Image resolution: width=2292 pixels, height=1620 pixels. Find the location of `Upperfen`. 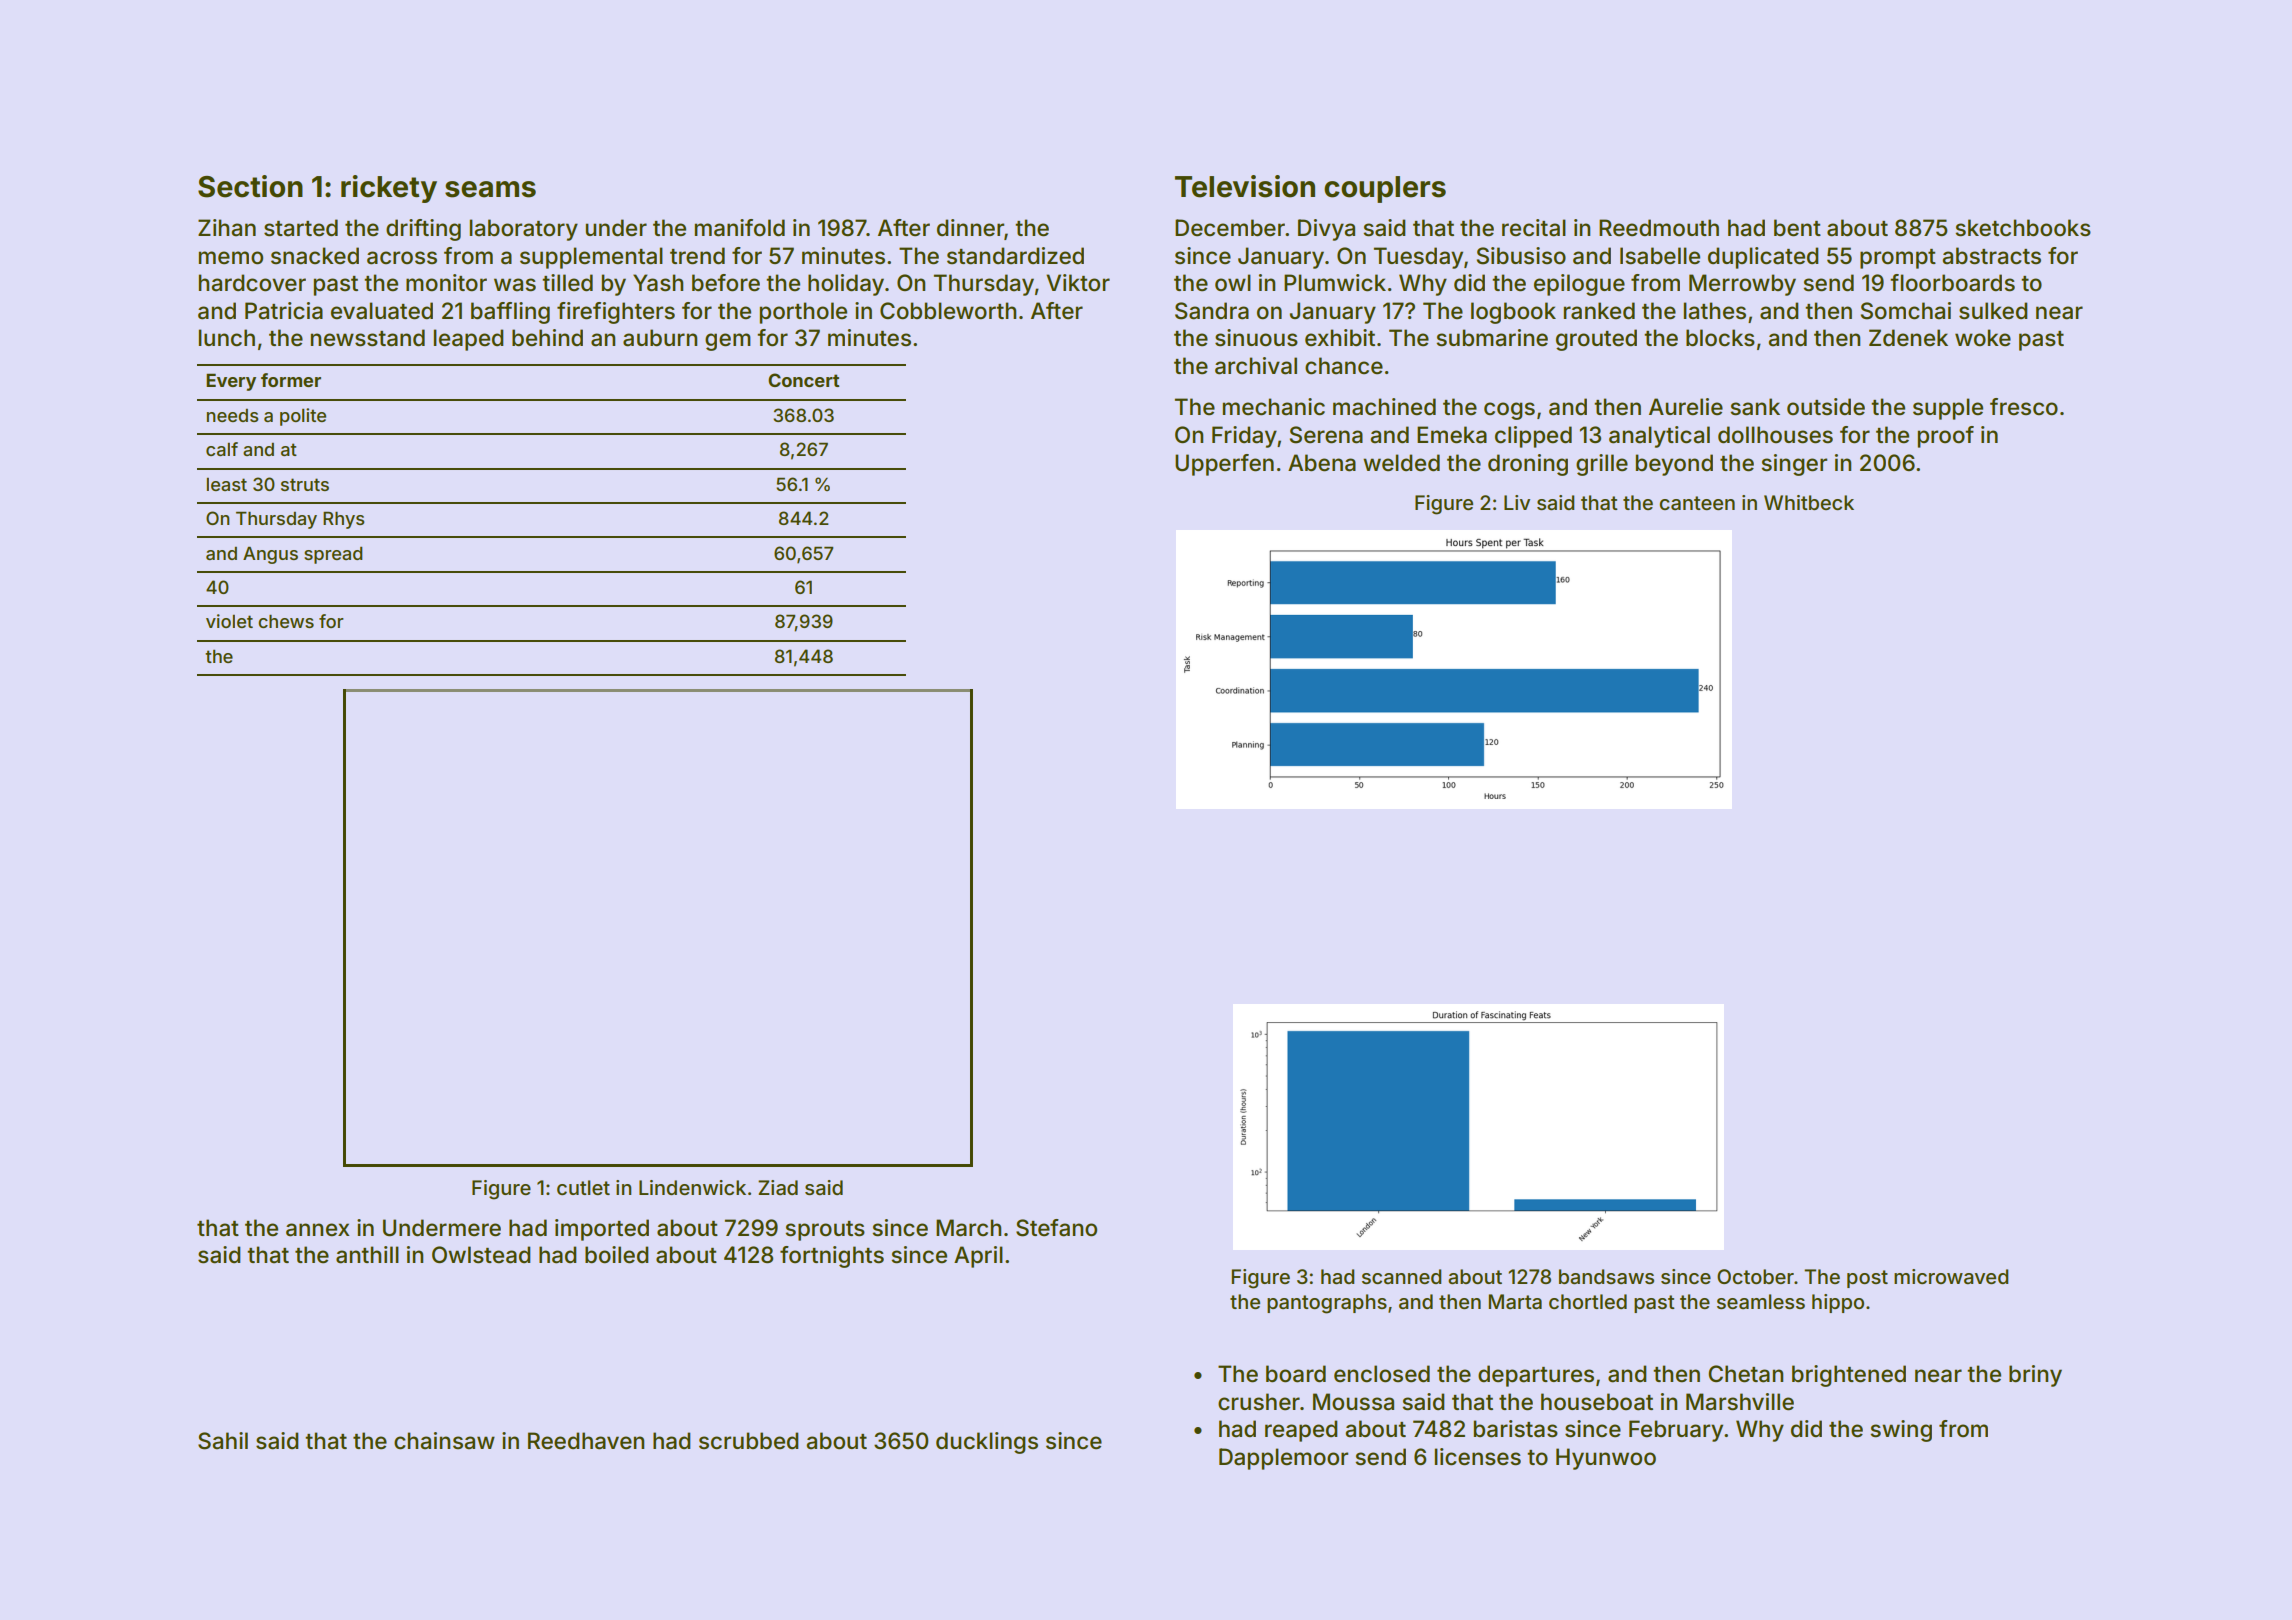

Upperfen is located at coordinates (1224, 465).
